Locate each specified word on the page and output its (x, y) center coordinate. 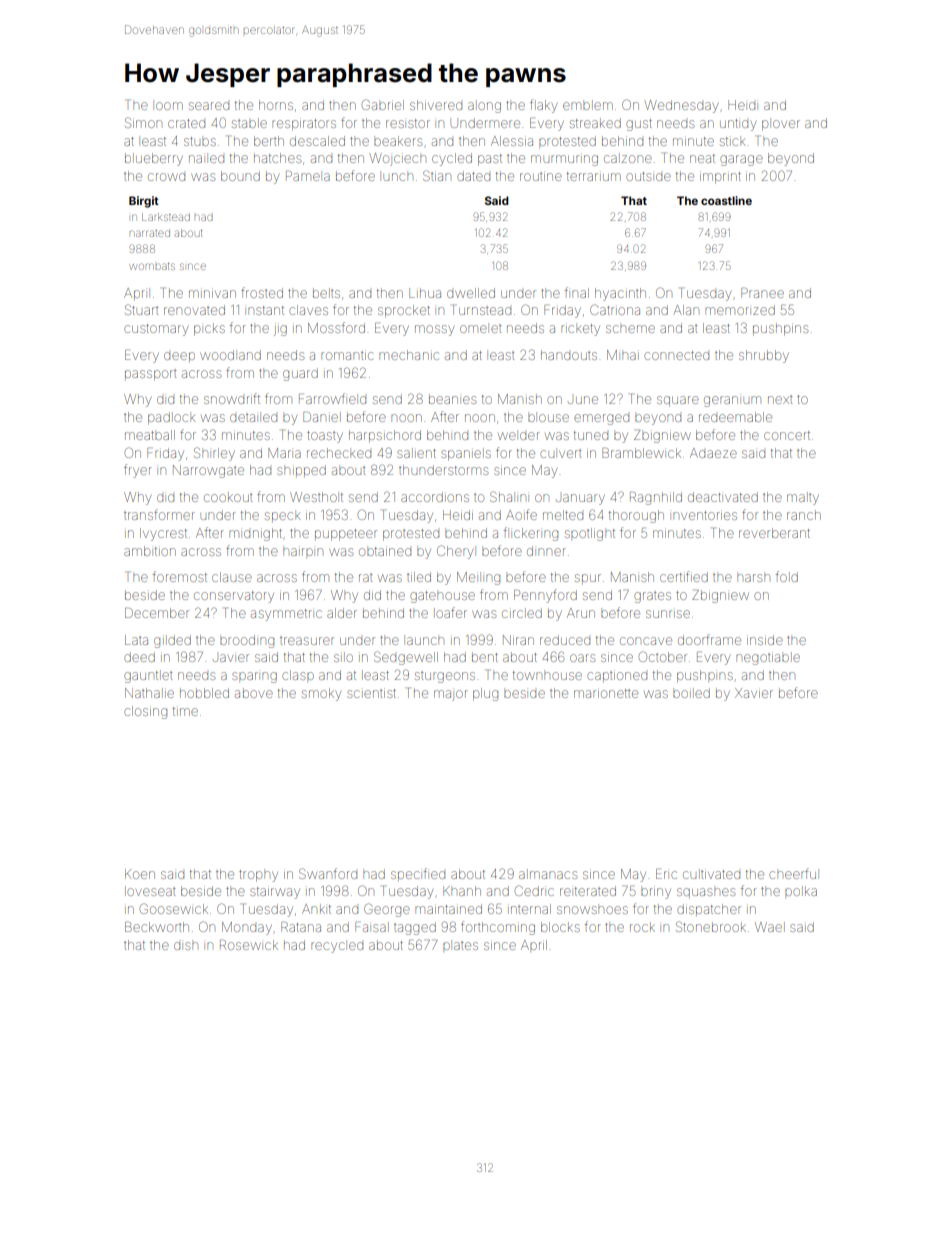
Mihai (621, 355)
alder (342, 613)
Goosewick (174, 908)
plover (781, 125)
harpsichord (385, 435)
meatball (150, 435)
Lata (136, 640)
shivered (436, 105)
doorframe (709, 639)
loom (169, 106)
